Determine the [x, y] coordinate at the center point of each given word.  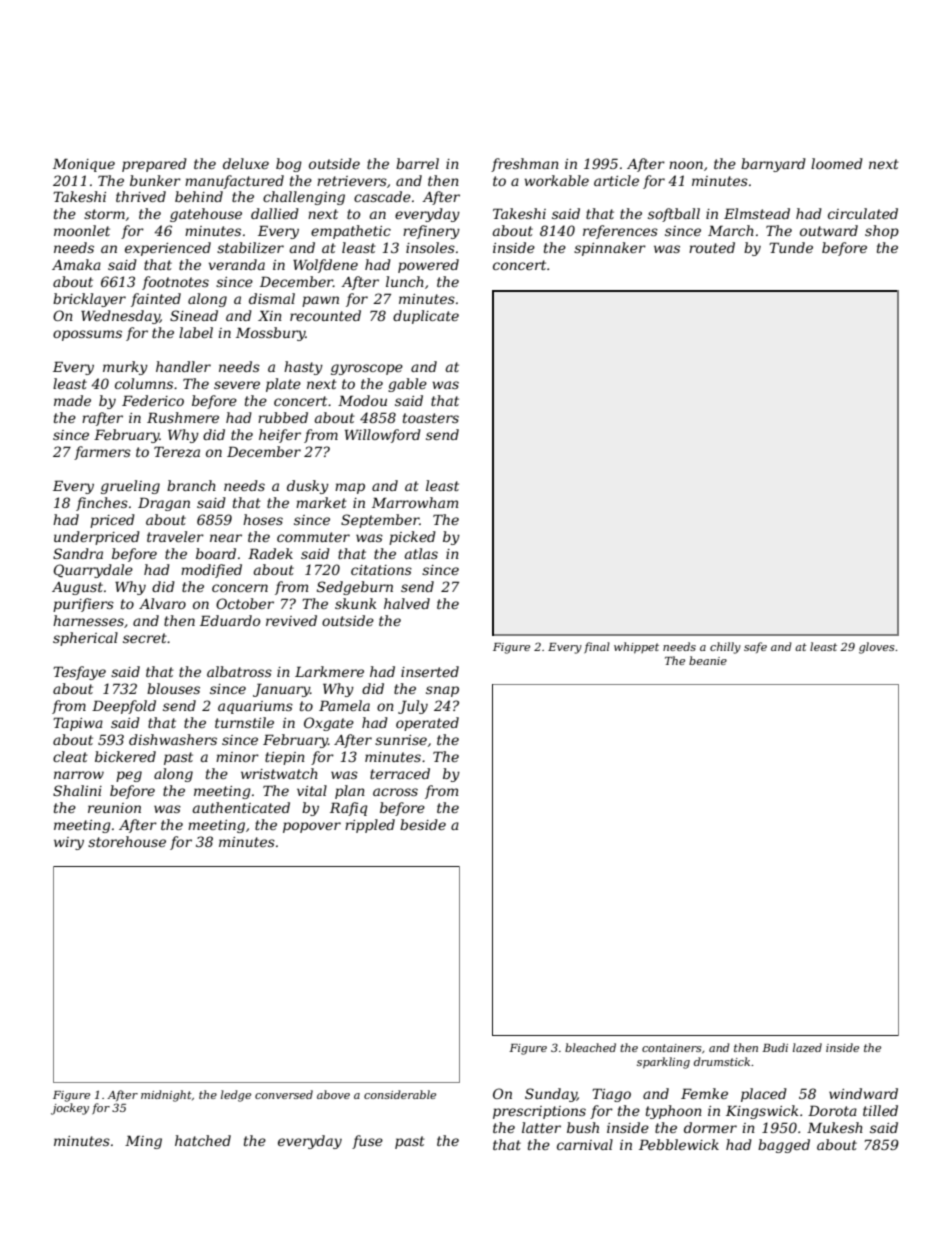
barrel [417, 163]
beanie [708, 660]
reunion [114, 808]
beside [423, 824]
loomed [837, 163]
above [333, 1094]
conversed [284, 1094]
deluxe [246, 163]
